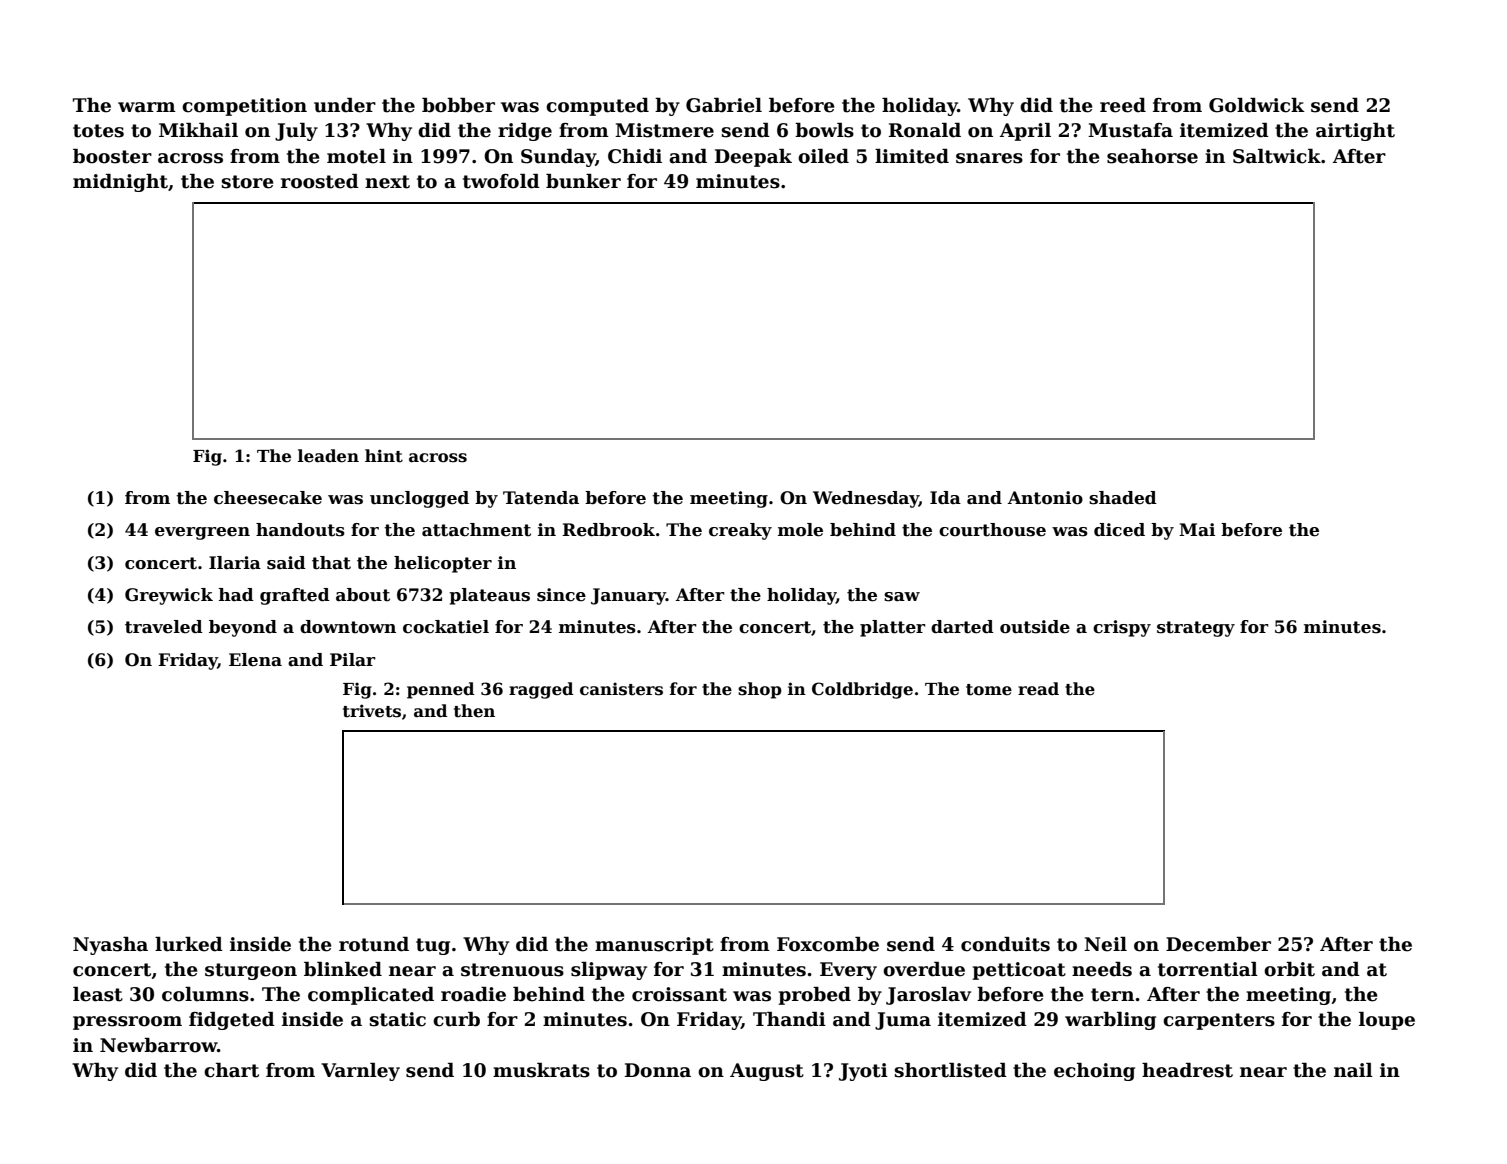  What do you see at coordinates (866, 499) in the screenshot?
I see `Wednesday` at bounding box center [866, 499].
